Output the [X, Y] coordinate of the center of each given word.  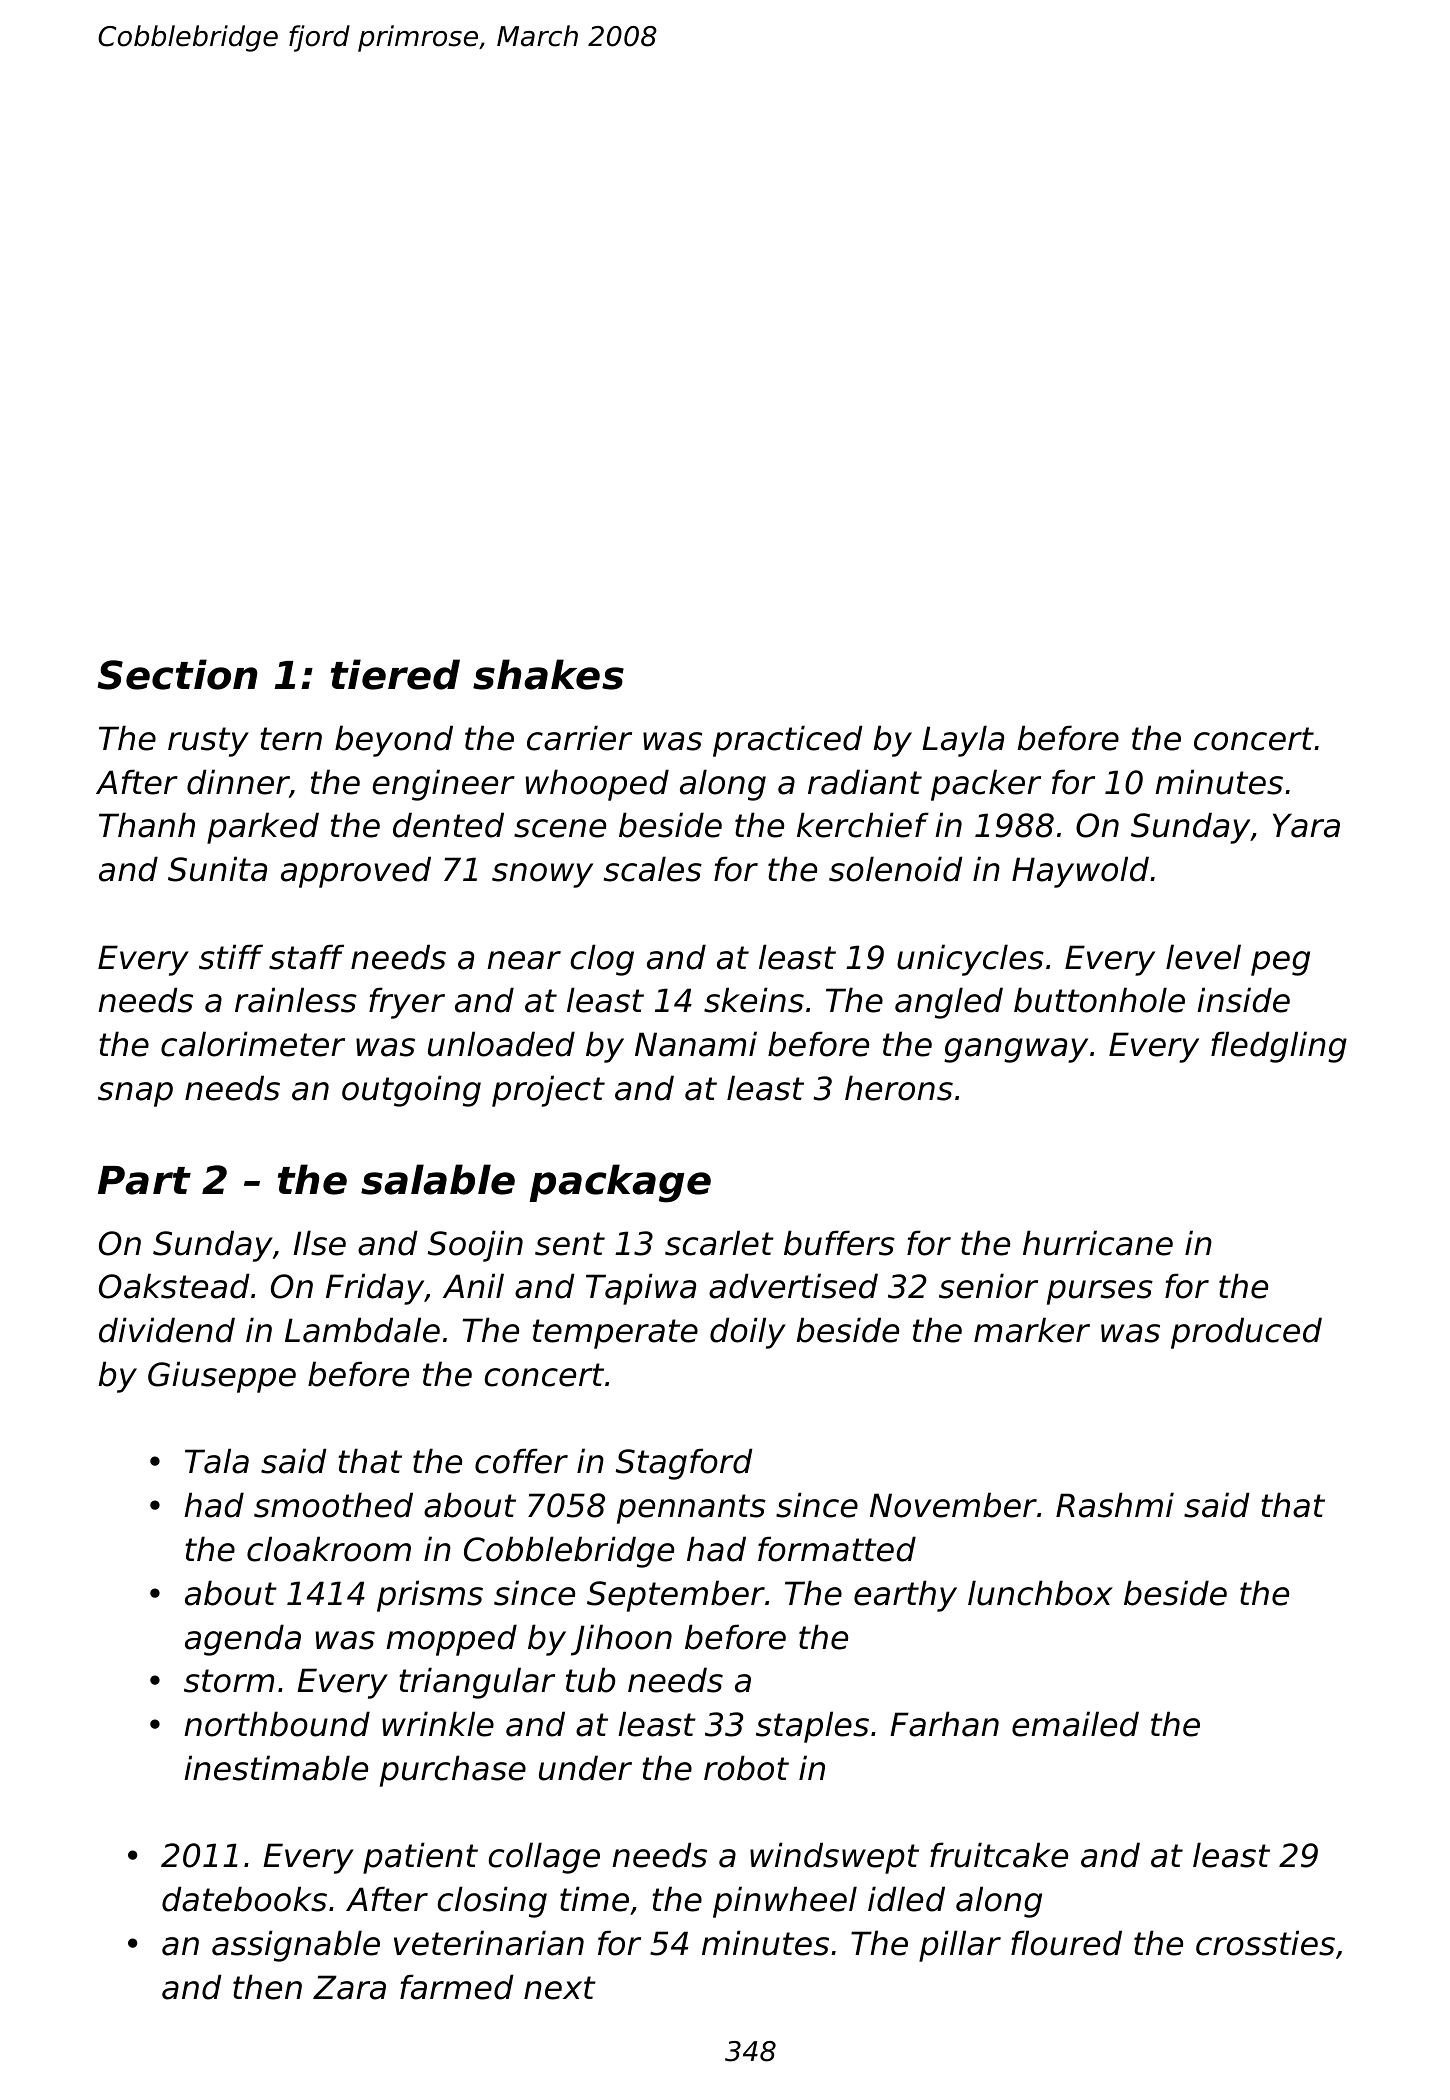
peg [1280, 963]
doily [748, 1333]
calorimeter [253, 1044]
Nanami [696, 1044]
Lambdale [362, 1330]
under [585, 1768]
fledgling [1279, 1047]
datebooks [244, 1899]
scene [560, 828]
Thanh [147, 825]
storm [229, 1681]
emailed [1075, 1724]
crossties [1265, 1943]
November [953, 1505]
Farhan [944, 1724]
